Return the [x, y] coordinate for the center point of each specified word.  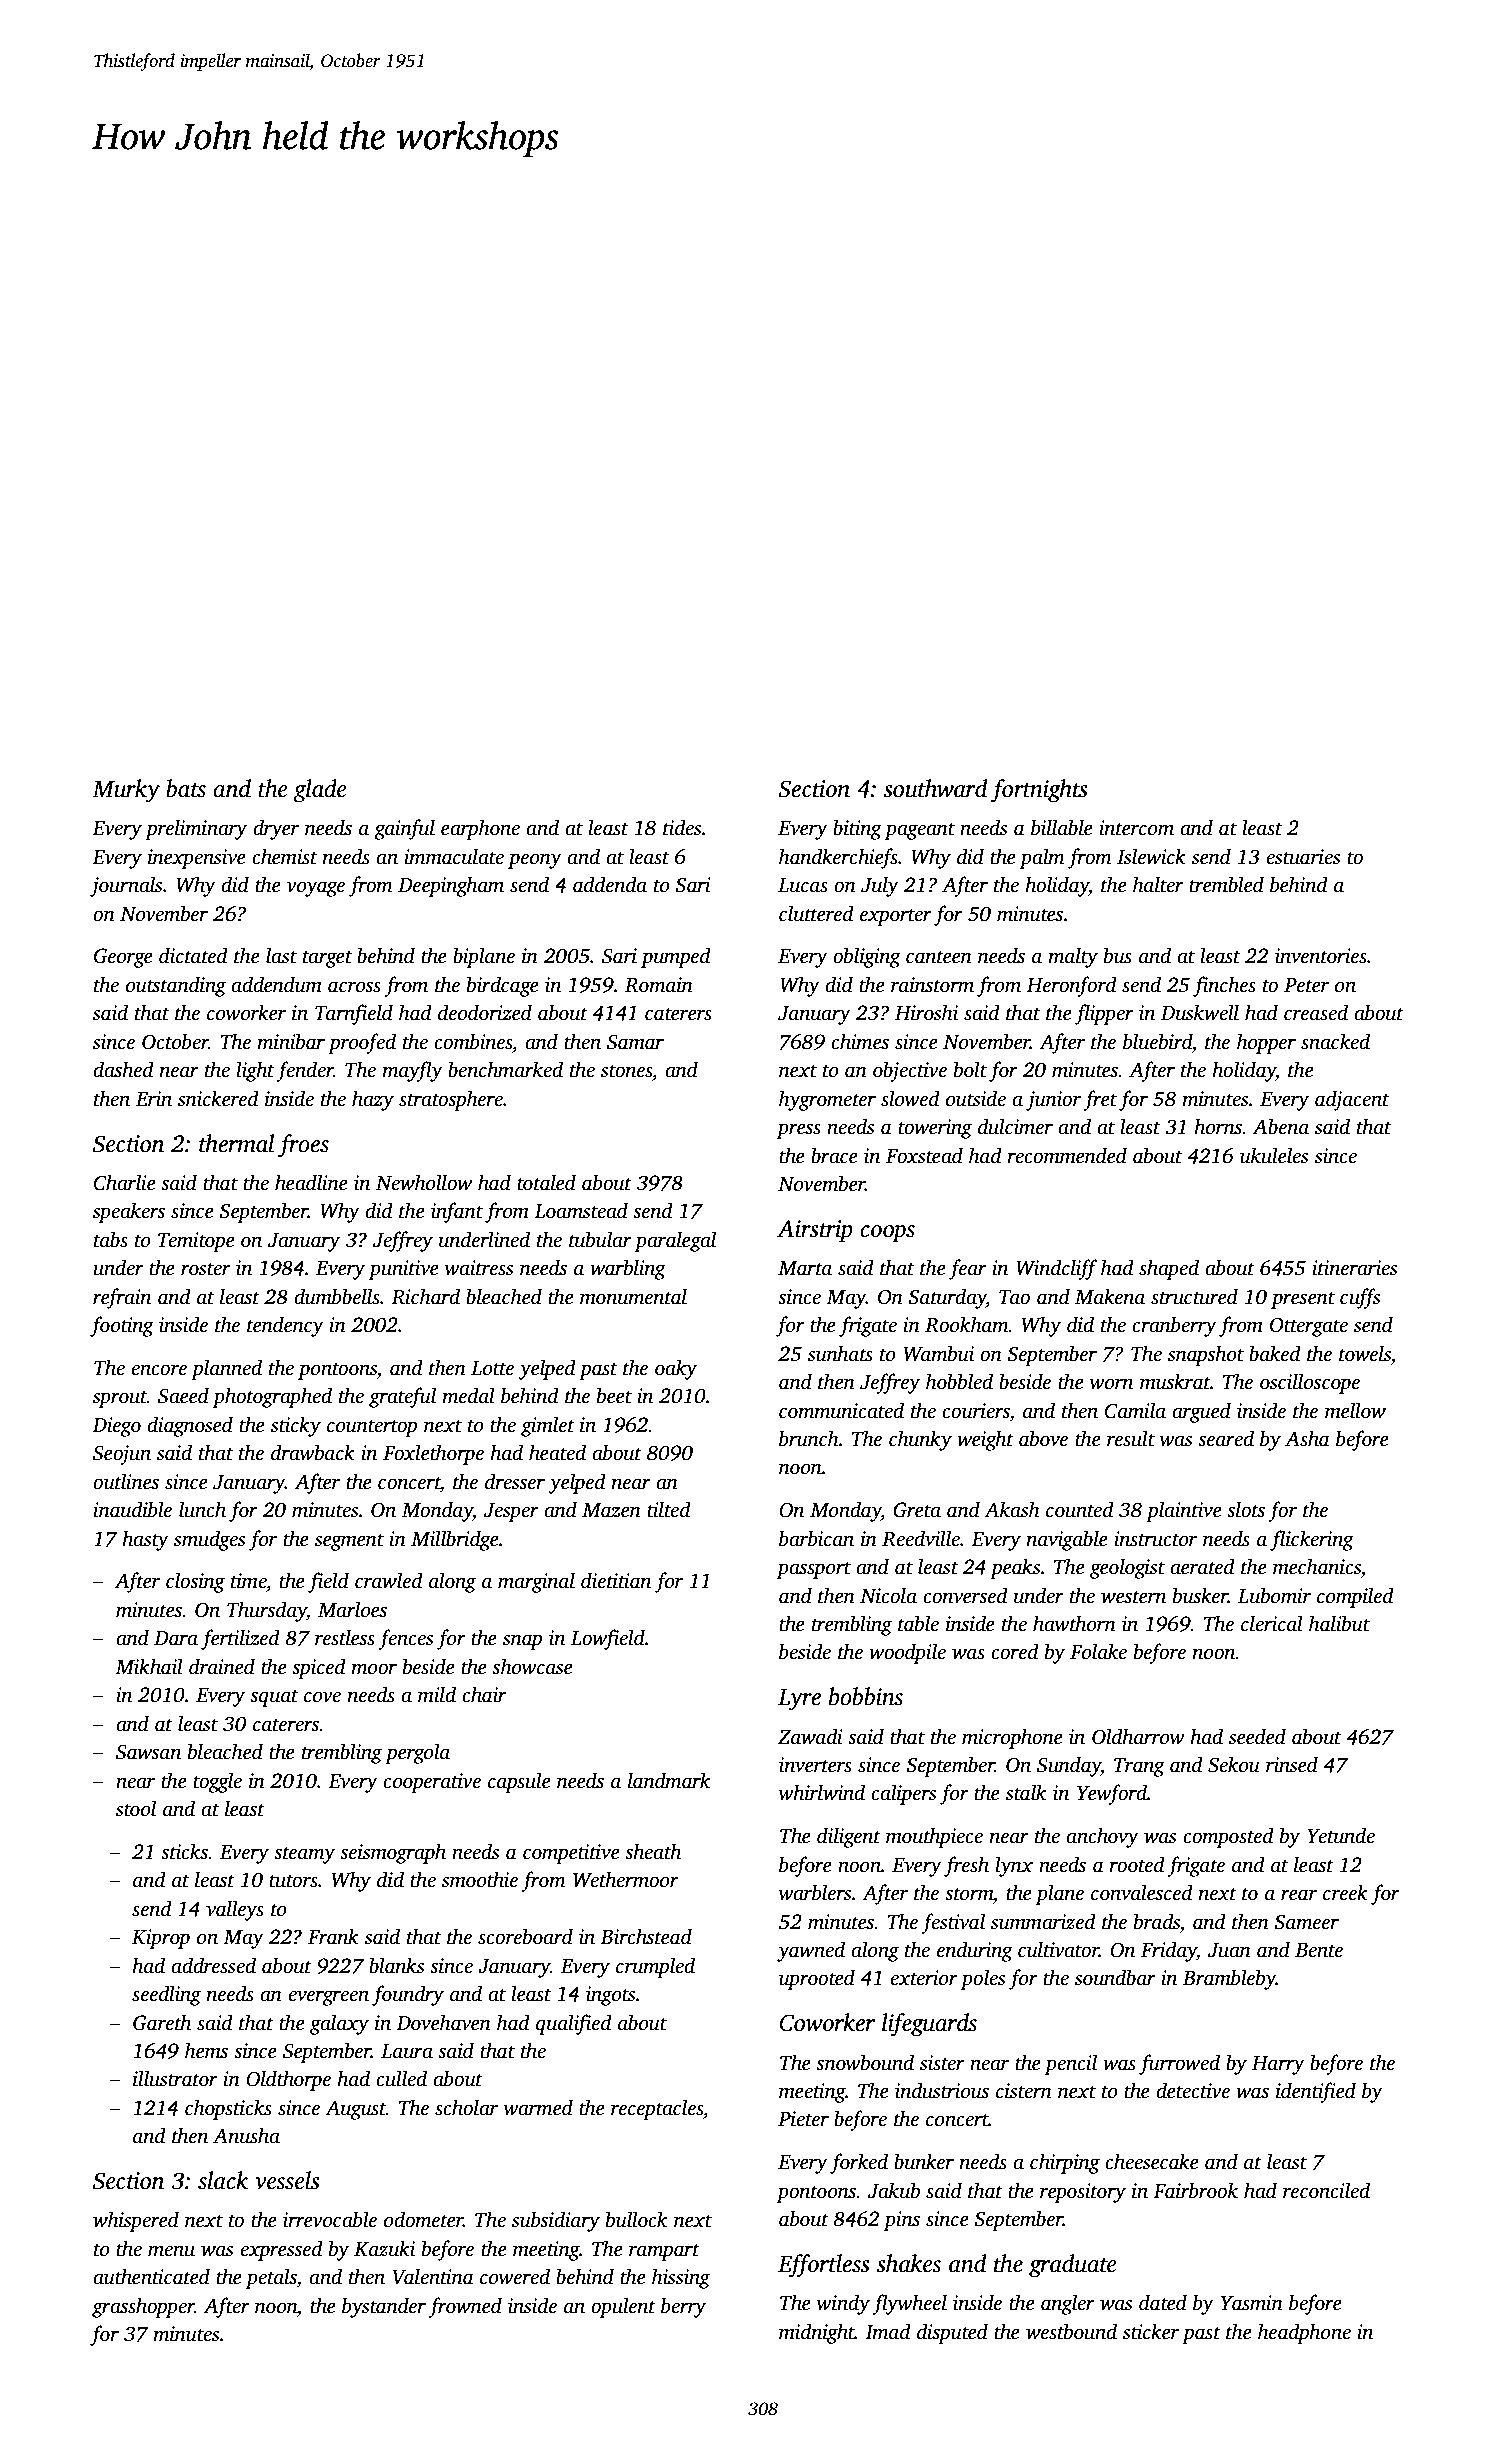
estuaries [1303, 857]
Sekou [1234, 1764]
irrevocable [330, 2219]
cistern [1024, 2091]
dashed [123, 1069]
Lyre [799, 1700]
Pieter [803, 2119]
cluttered [816, 913]
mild [437, 1694]
